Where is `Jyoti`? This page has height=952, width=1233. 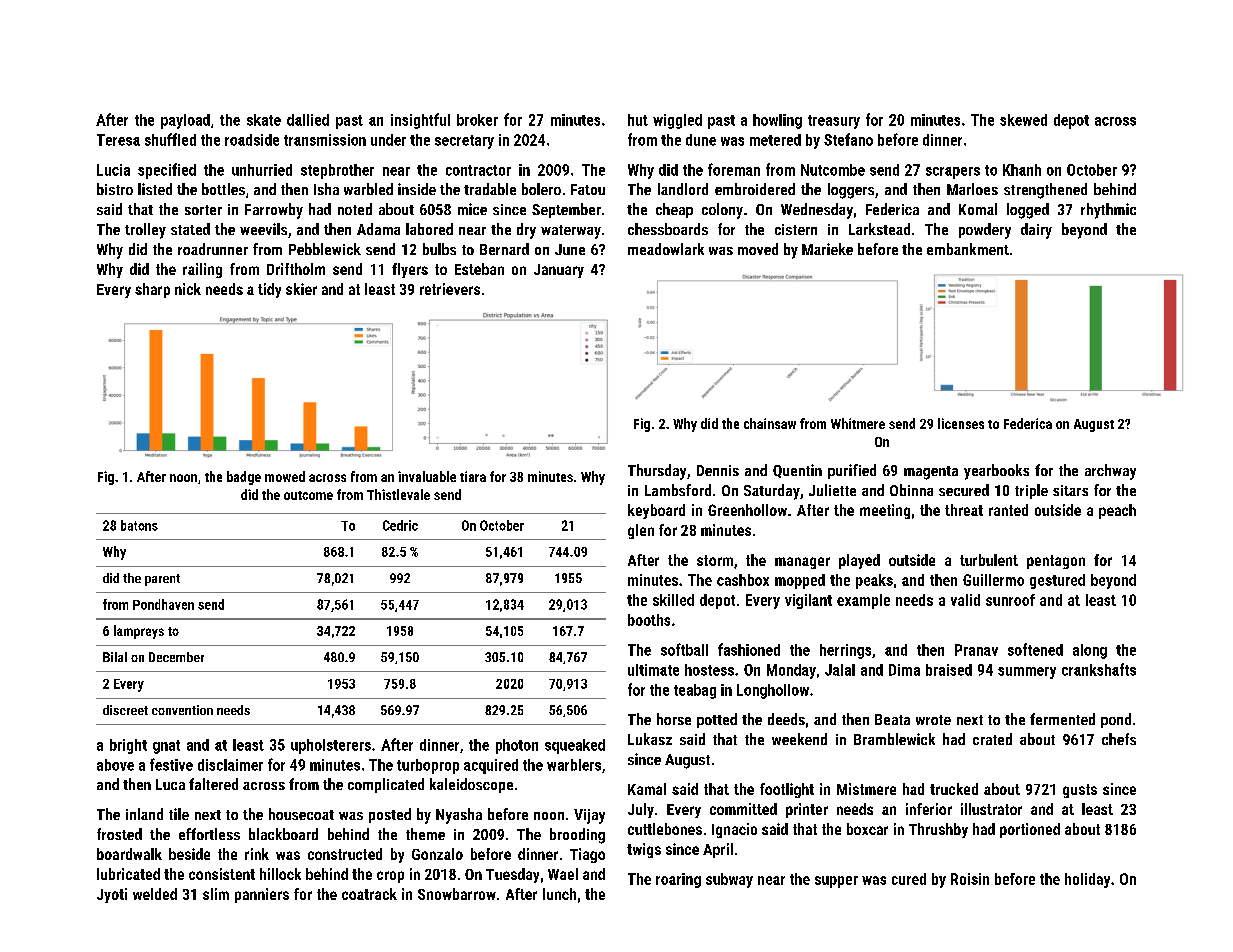 Jyoti is located at coordinates (112, 895).
